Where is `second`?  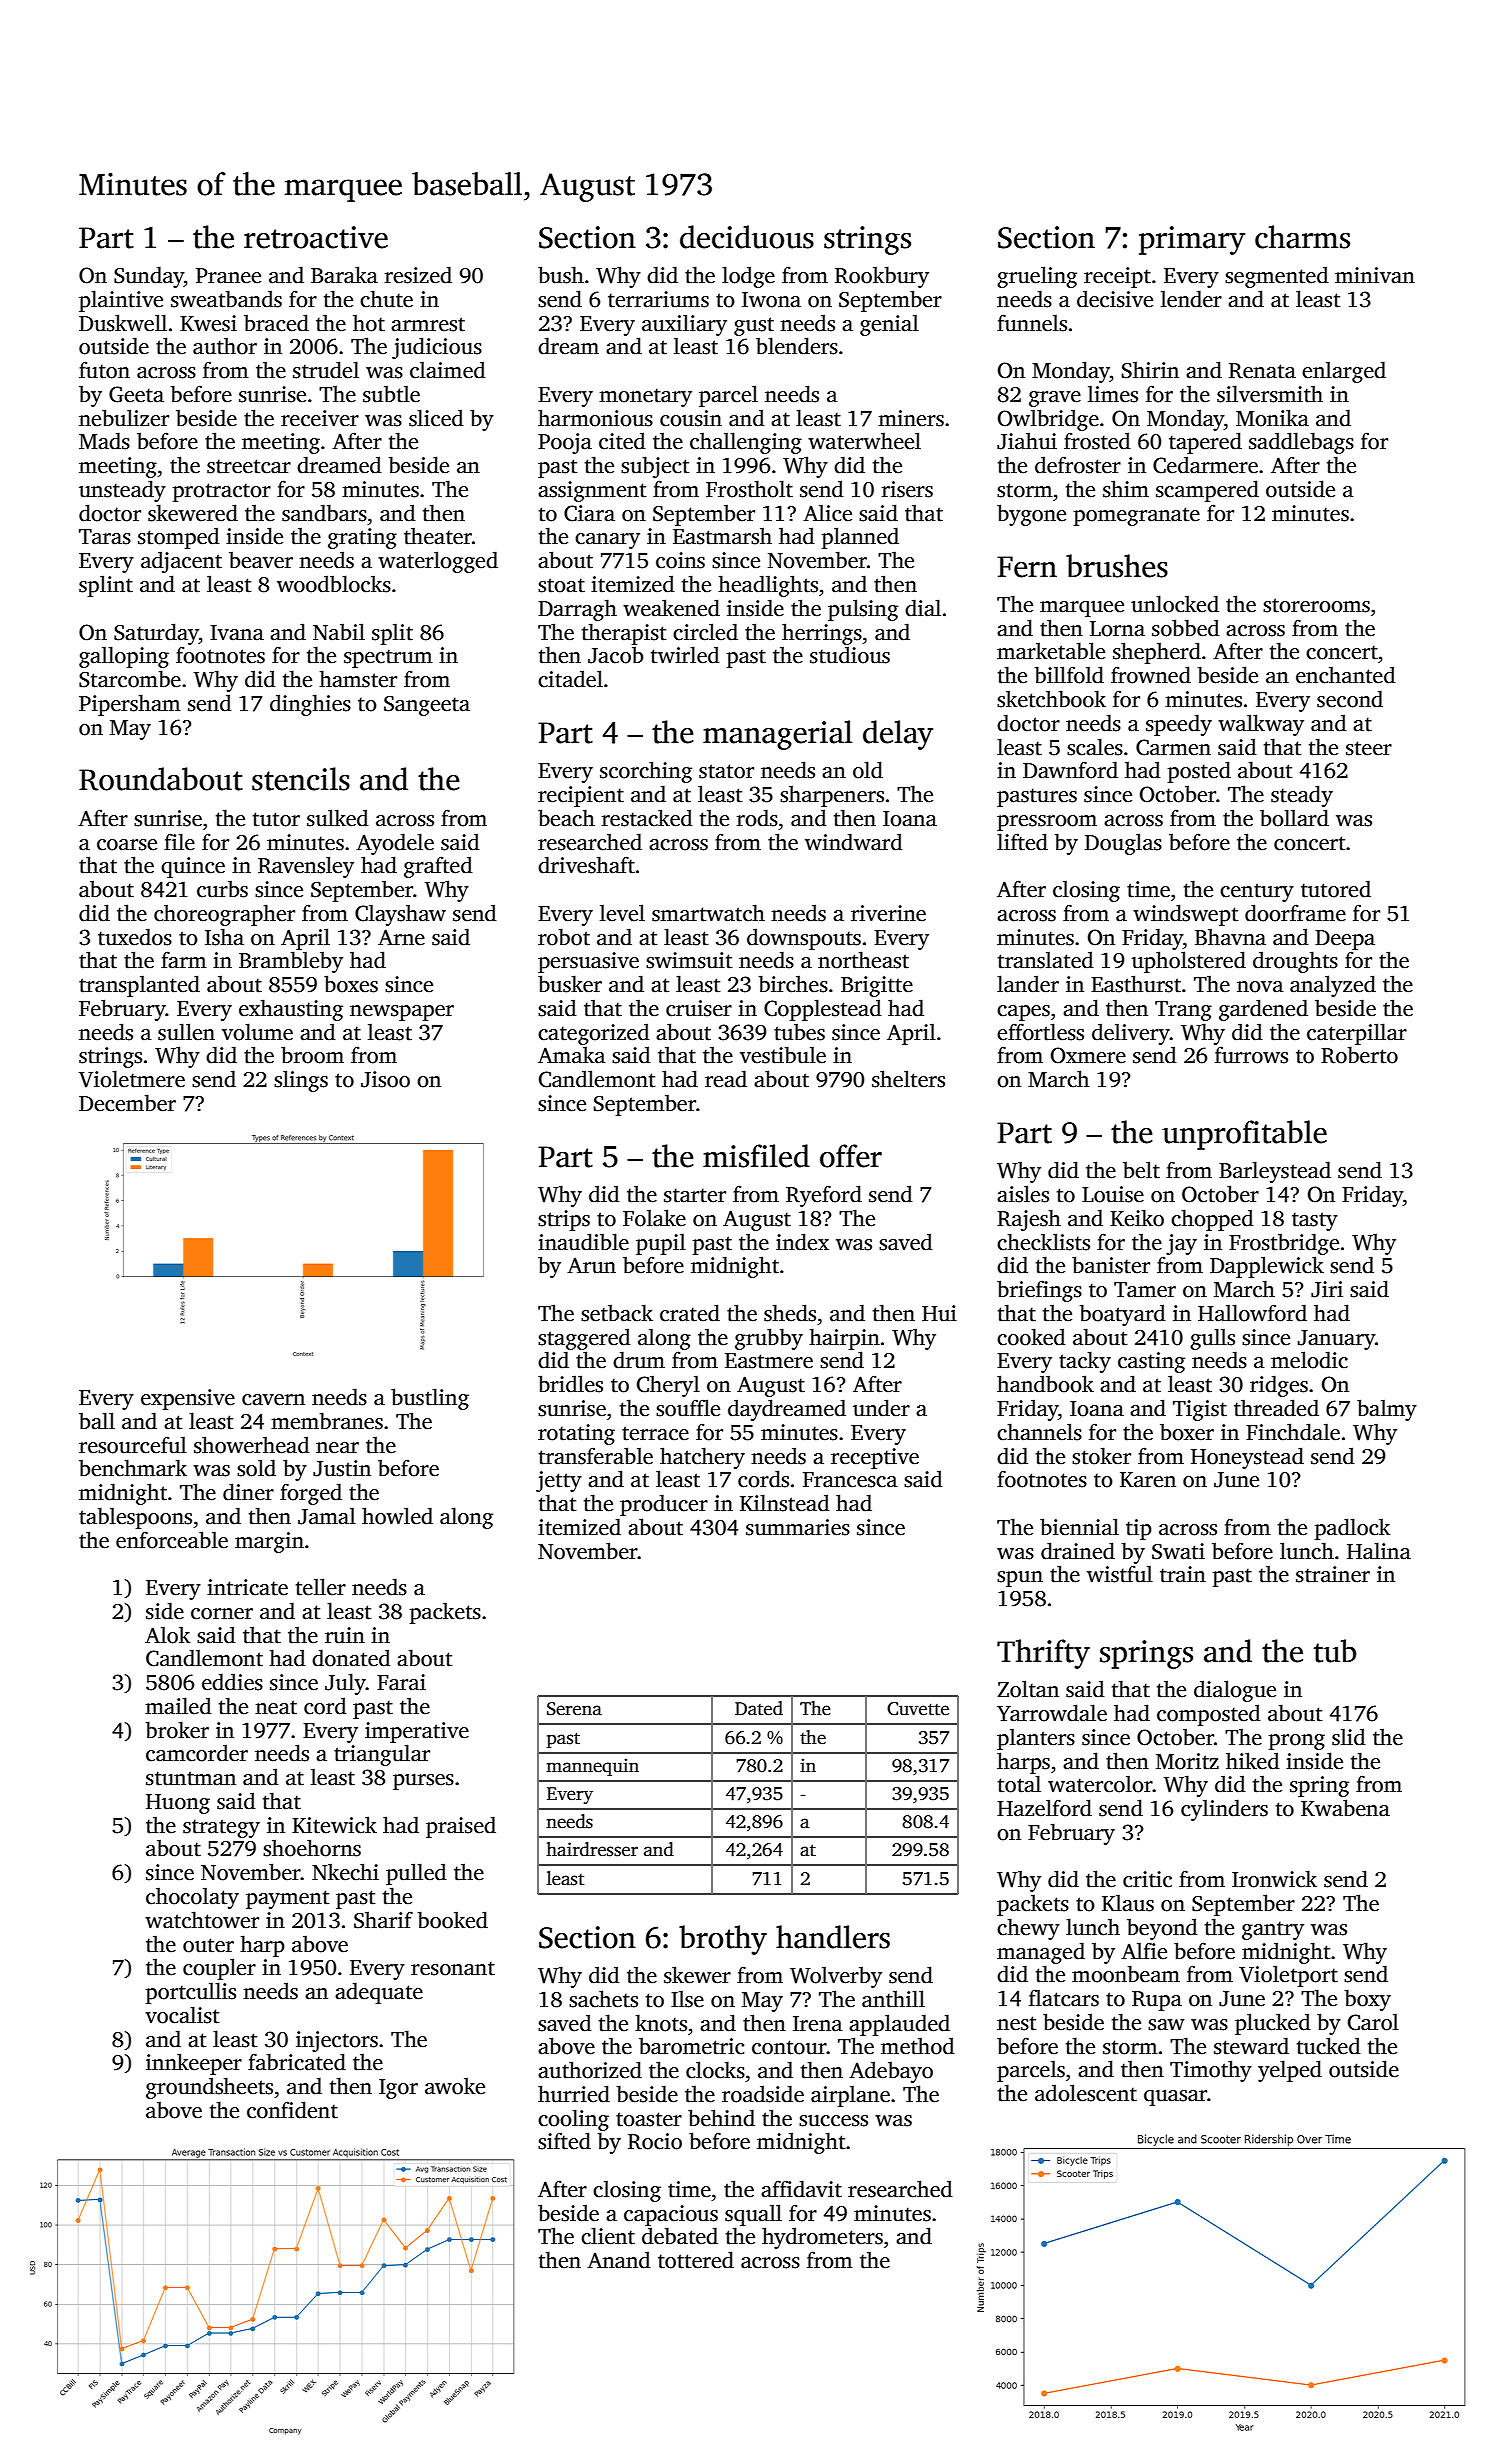 second is located at coordinates (1350, 699).
